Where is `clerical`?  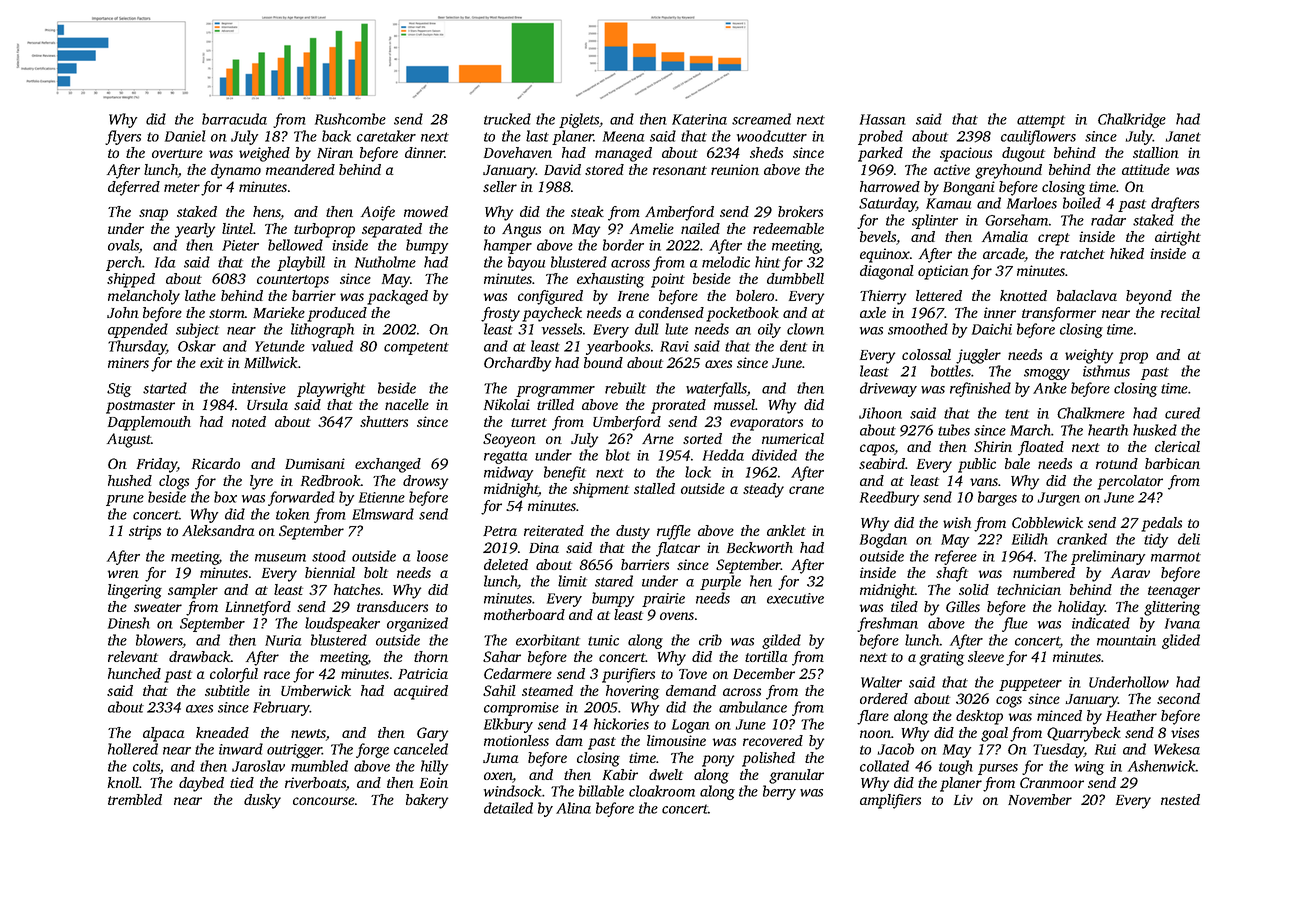
clerical is located at coordinates (1177, 446).
